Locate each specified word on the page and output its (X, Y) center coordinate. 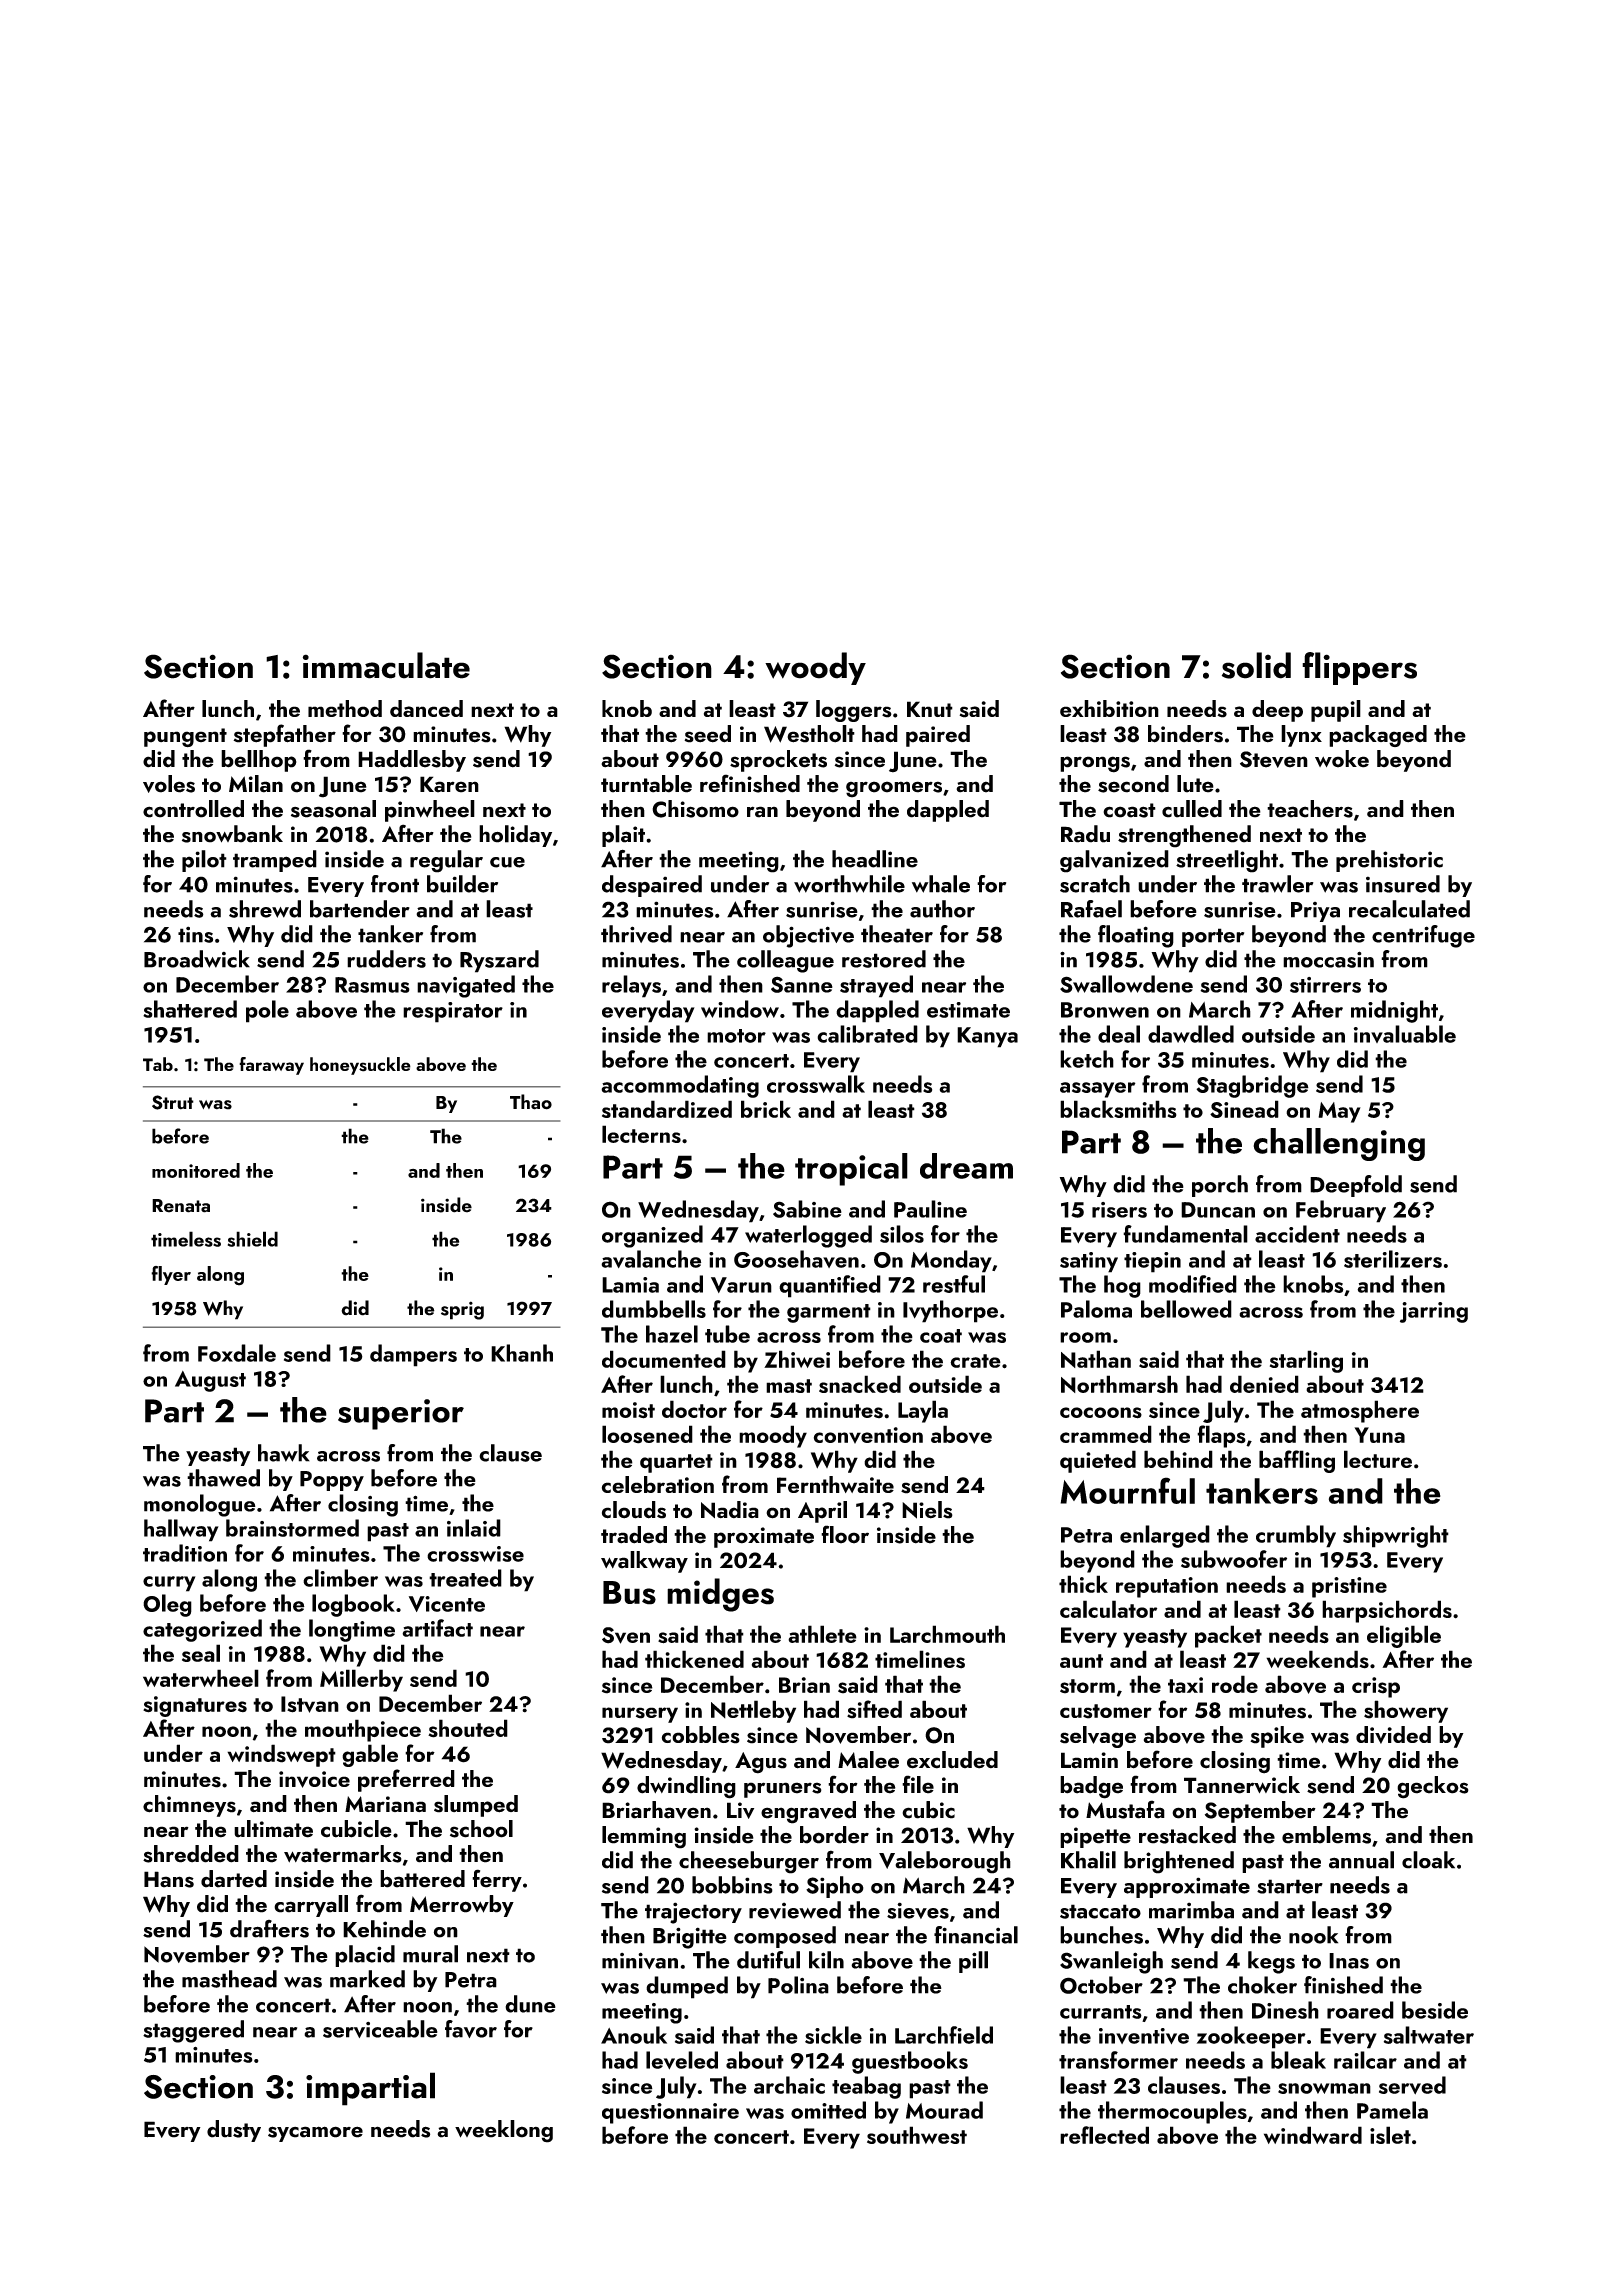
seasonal (333, 809)
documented (664, 1359)
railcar (1365, 2060)
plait (623, 836)
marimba (1191, 1910)
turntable (646, 784)
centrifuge (1423, 936)
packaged (1378, 736)
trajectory (693, 1913)
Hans (169, 1879)
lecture (1378, 1459)
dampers (413, 1355)
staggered (193, 2031)
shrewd (265, 909)
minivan (640, 1960)
